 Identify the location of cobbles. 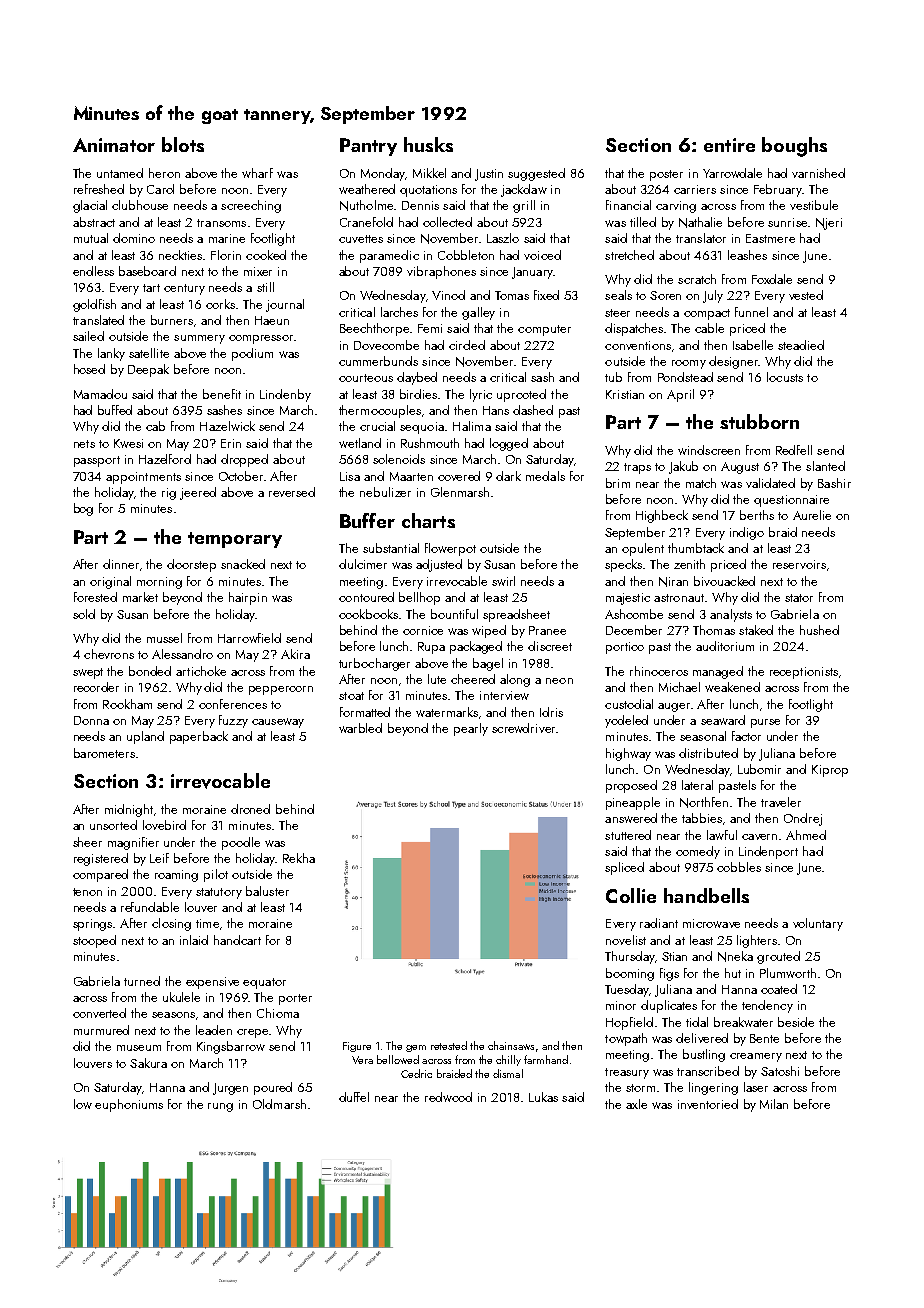
(739, 867).
